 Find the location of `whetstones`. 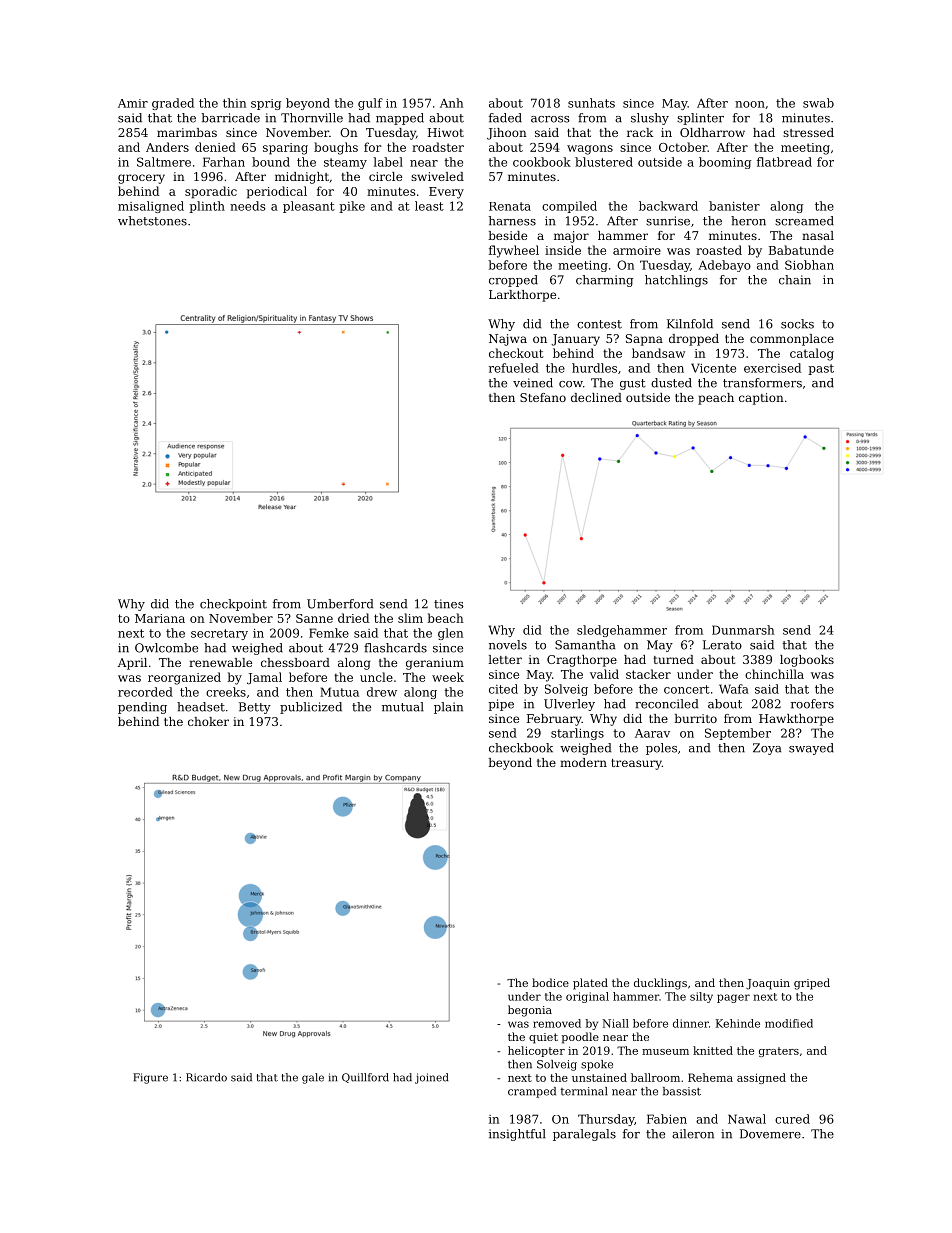

whetstones is located at coordinates (152, 221).
